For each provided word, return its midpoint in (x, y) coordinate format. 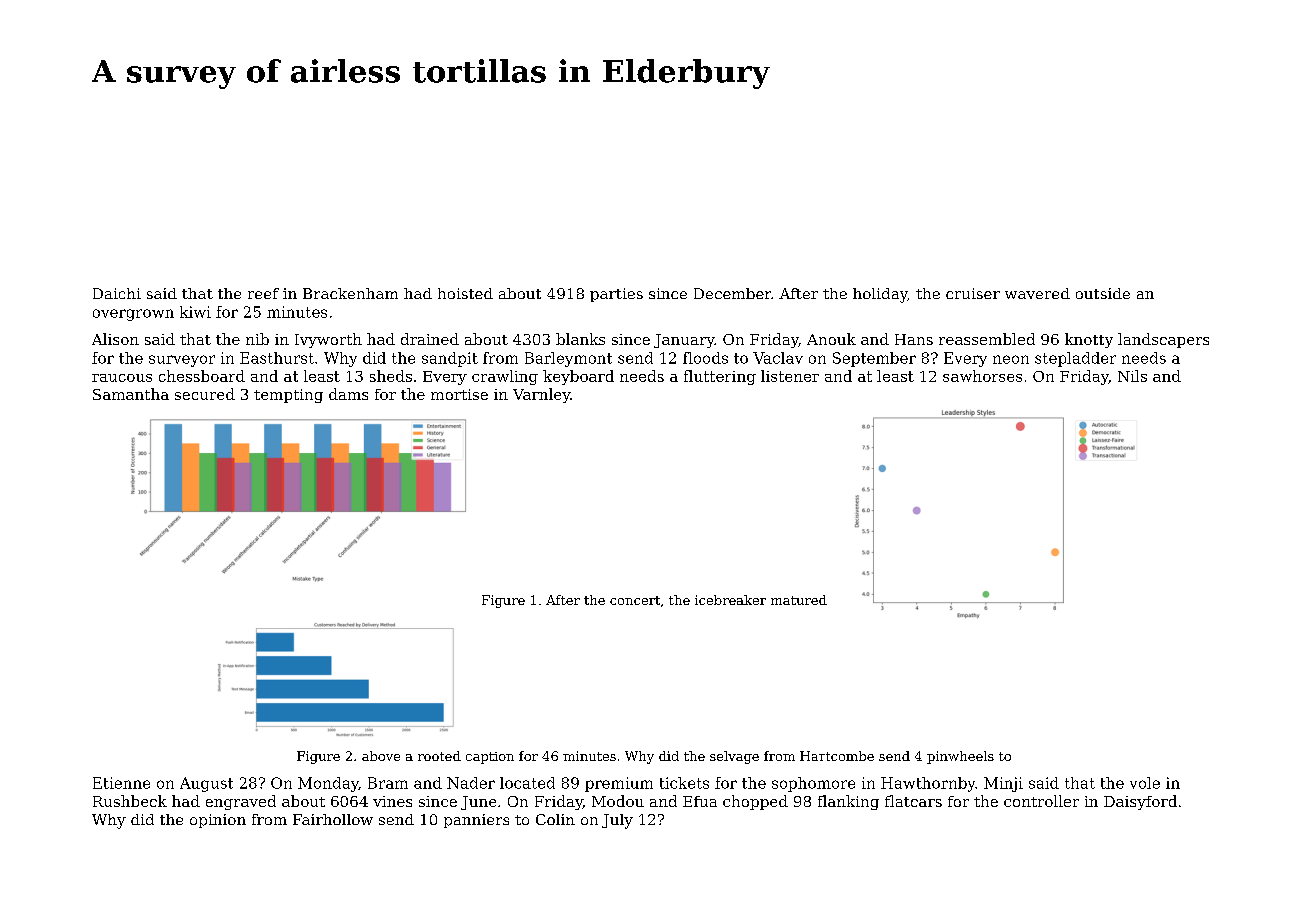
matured (799, 600)
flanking (848, 802)
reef (263, 293)
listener (790, 376)
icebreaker (730, 600)
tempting (288, 396)
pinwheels (960, 757)
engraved (241, 802)
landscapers (1163, 340)
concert (635, 600)
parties (616, 295)
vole (1145, 783)
